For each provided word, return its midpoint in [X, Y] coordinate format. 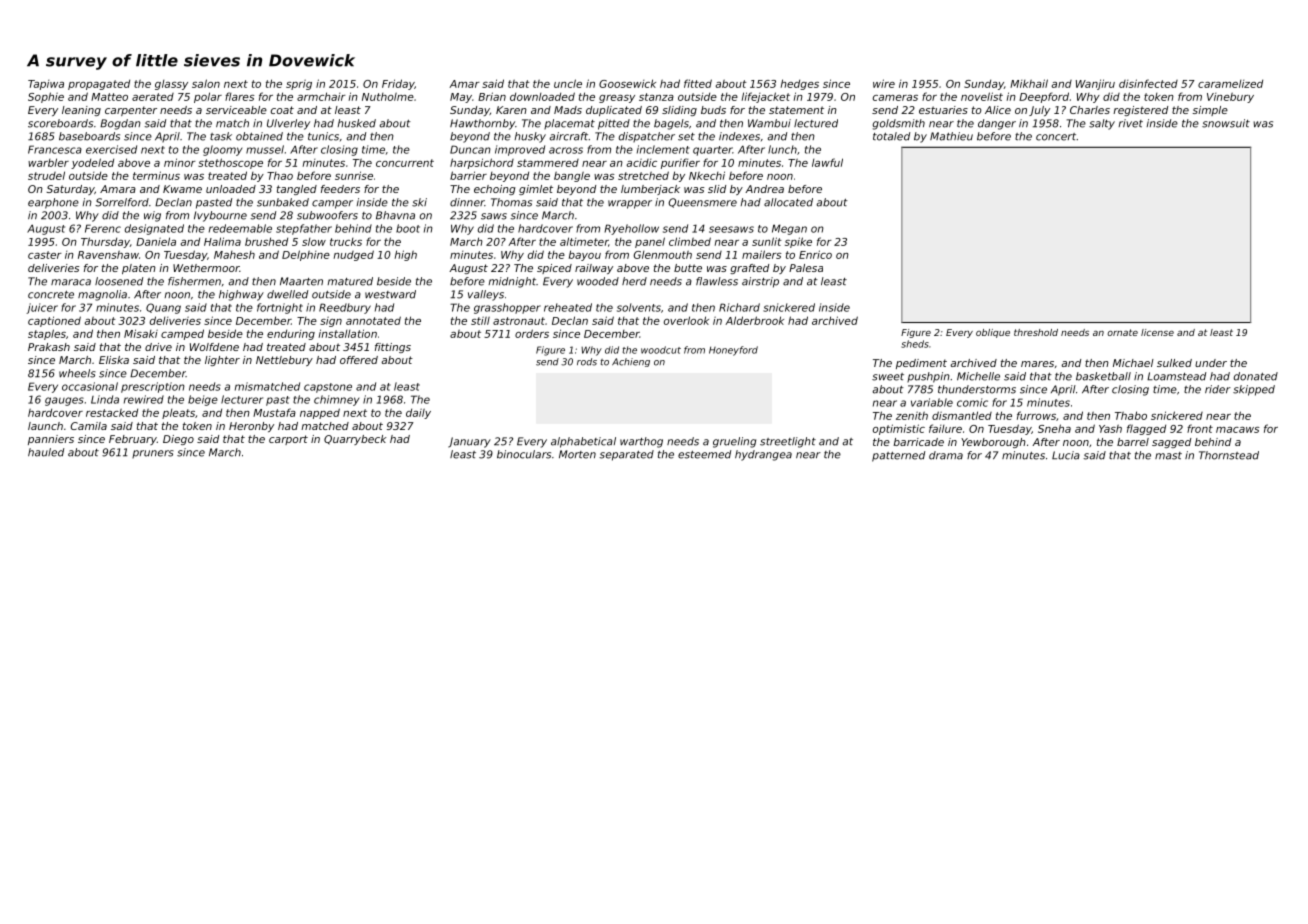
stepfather [304, 229]
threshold [1036, 332]
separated [626, 455]
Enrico [815, 254]
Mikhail [1029, 83]
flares [240, 96]
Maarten [301, 281]
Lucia [1066, 455]
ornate [1123, 332]
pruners [153, 454]
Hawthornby [482, 124]
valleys [486, 295]
